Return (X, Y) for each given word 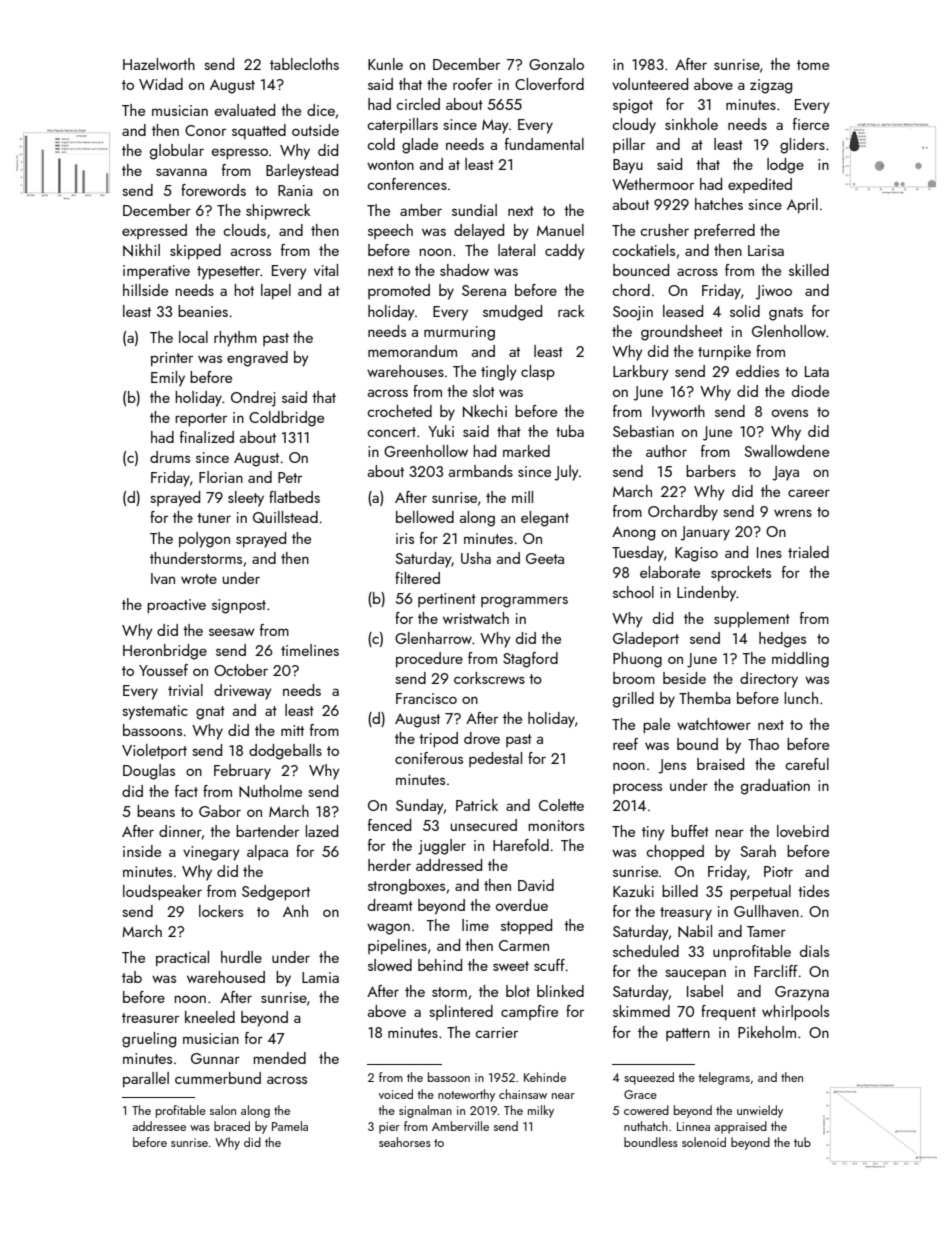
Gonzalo (556, 64)
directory (769, 680)
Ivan (163, 578)
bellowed (425, 517)
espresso (240, 154)
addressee (159, 1126)
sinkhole (691, 124)
